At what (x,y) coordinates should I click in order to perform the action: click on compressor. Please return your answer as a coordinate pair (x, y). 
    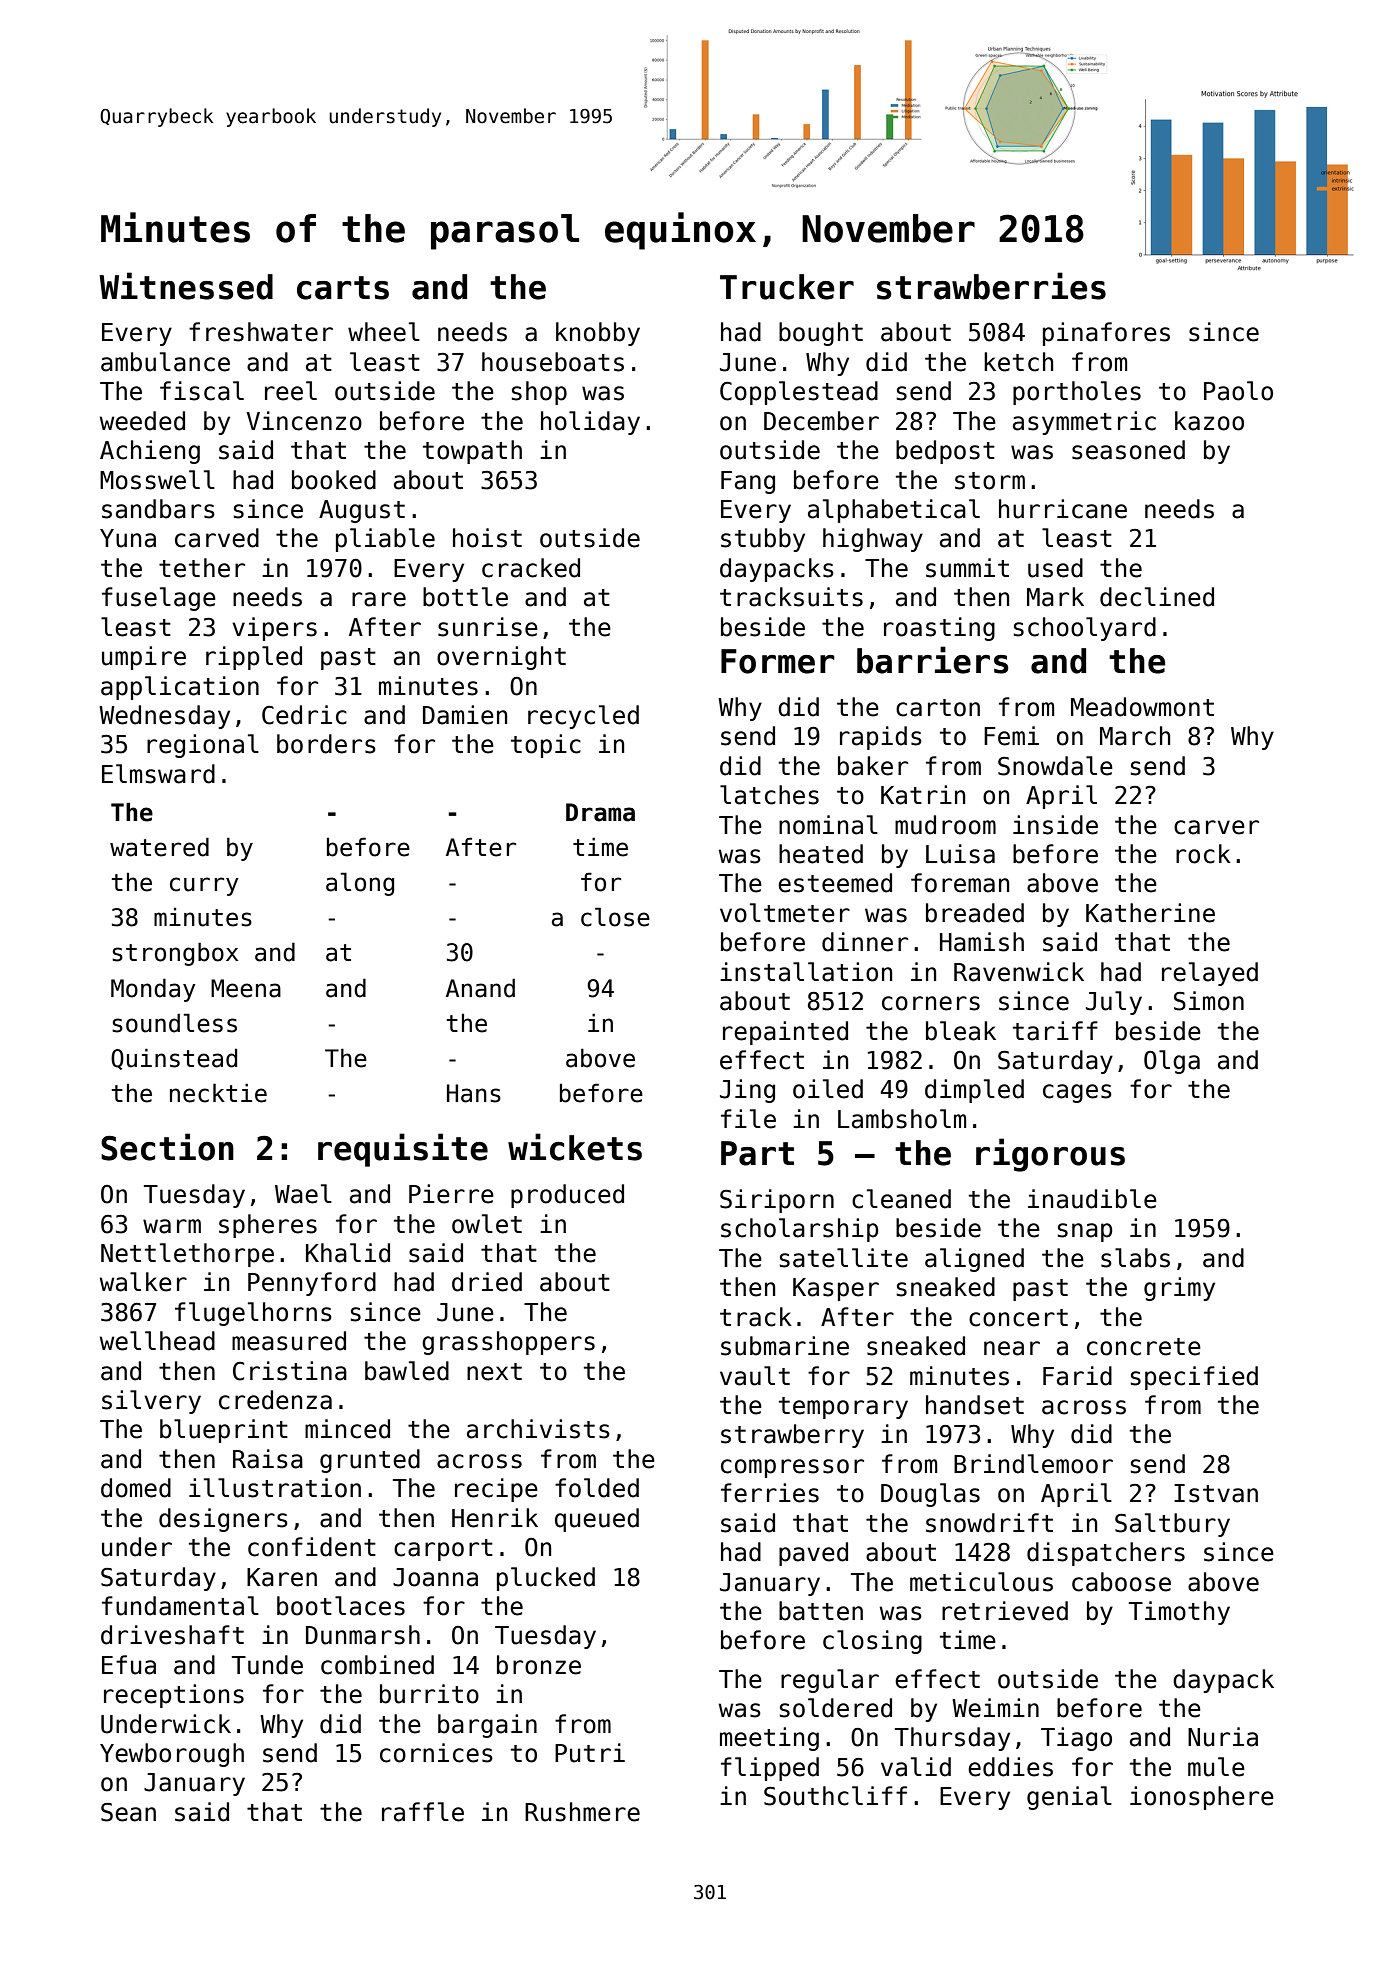
    Looking at the image, I should click on (792, 1468).
